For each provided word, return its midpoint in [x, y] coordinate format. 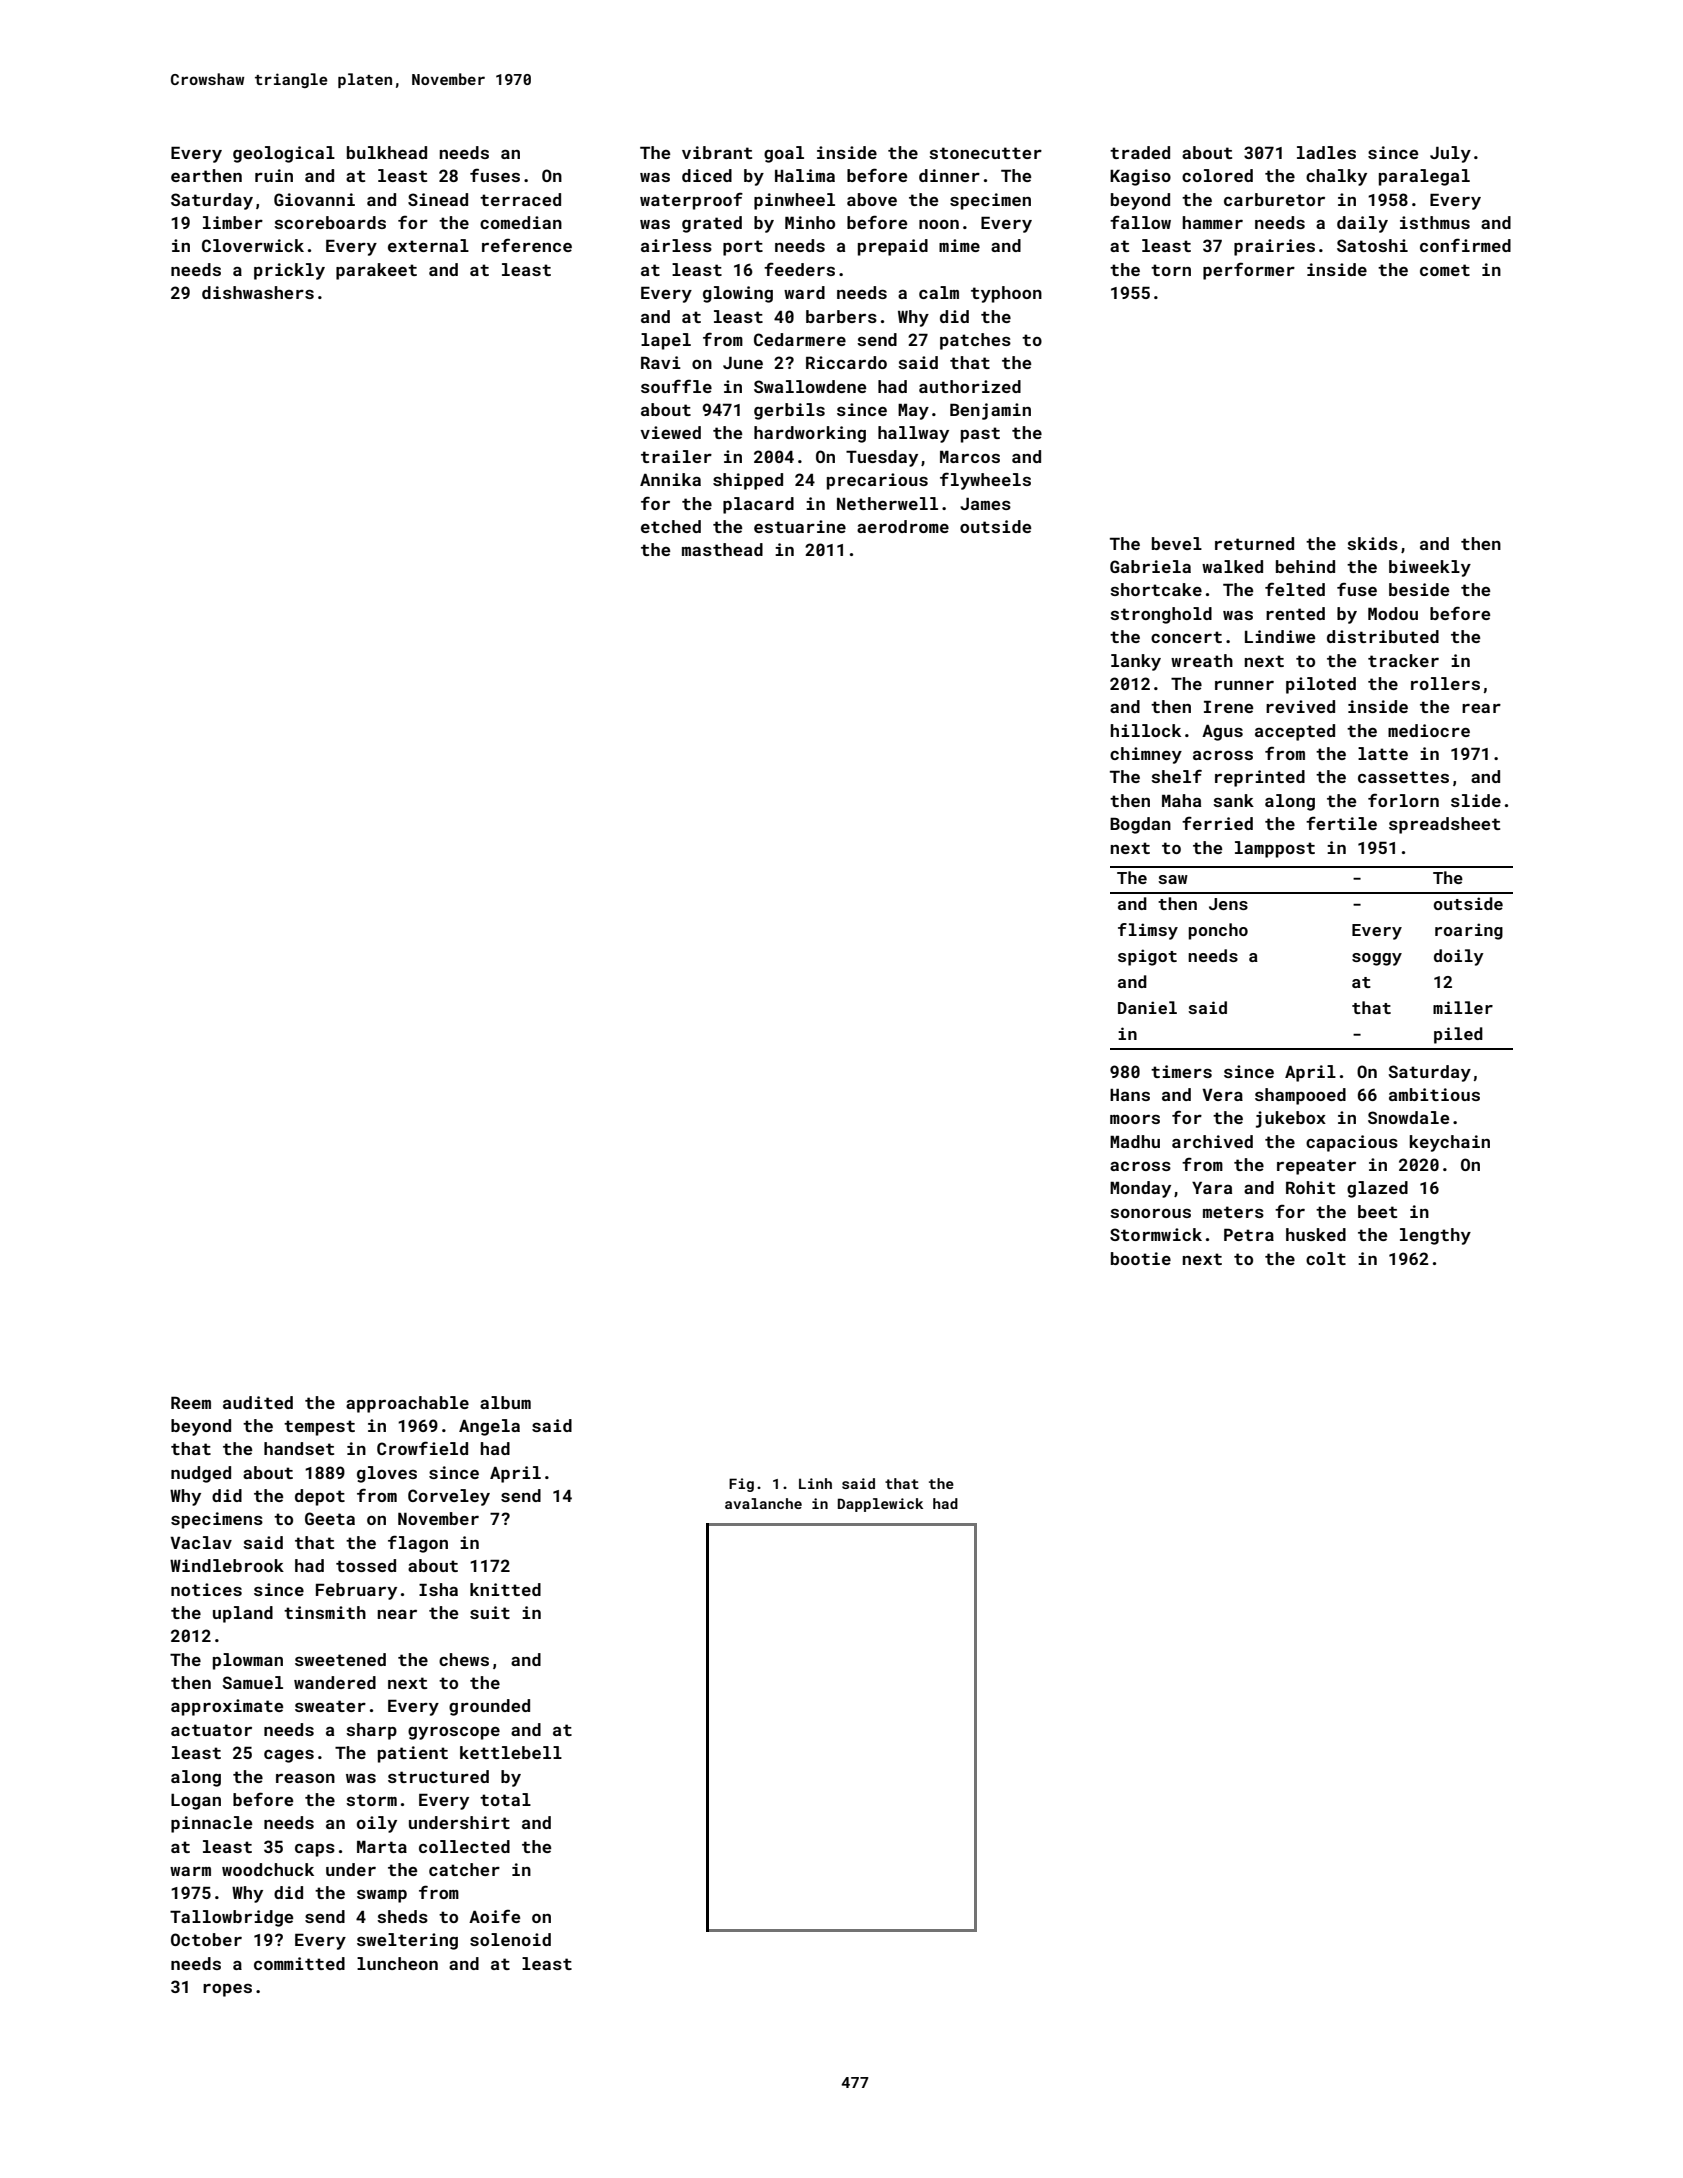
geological [284, 154]
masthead [722, 549]
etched [671, 526]
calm [939, 292]
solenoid [510, 1939]
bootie [1141, 1258]
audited [258, 1402]
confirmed [1465, 245]
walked [1232, 566]
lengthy [1435, 1236]
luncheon [397, 1963]
